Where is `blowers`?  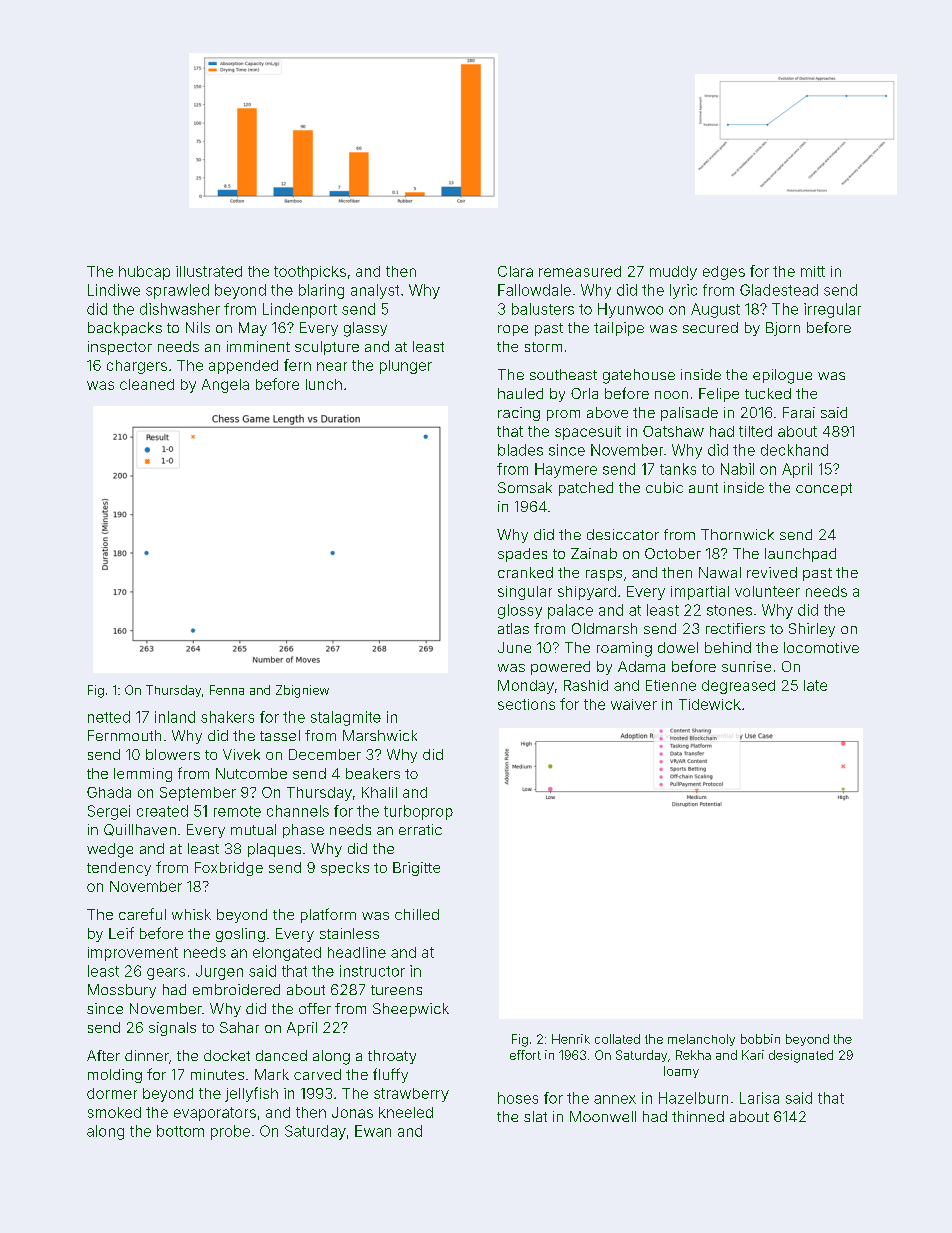 blowers is located at coordinates (173, 754).
